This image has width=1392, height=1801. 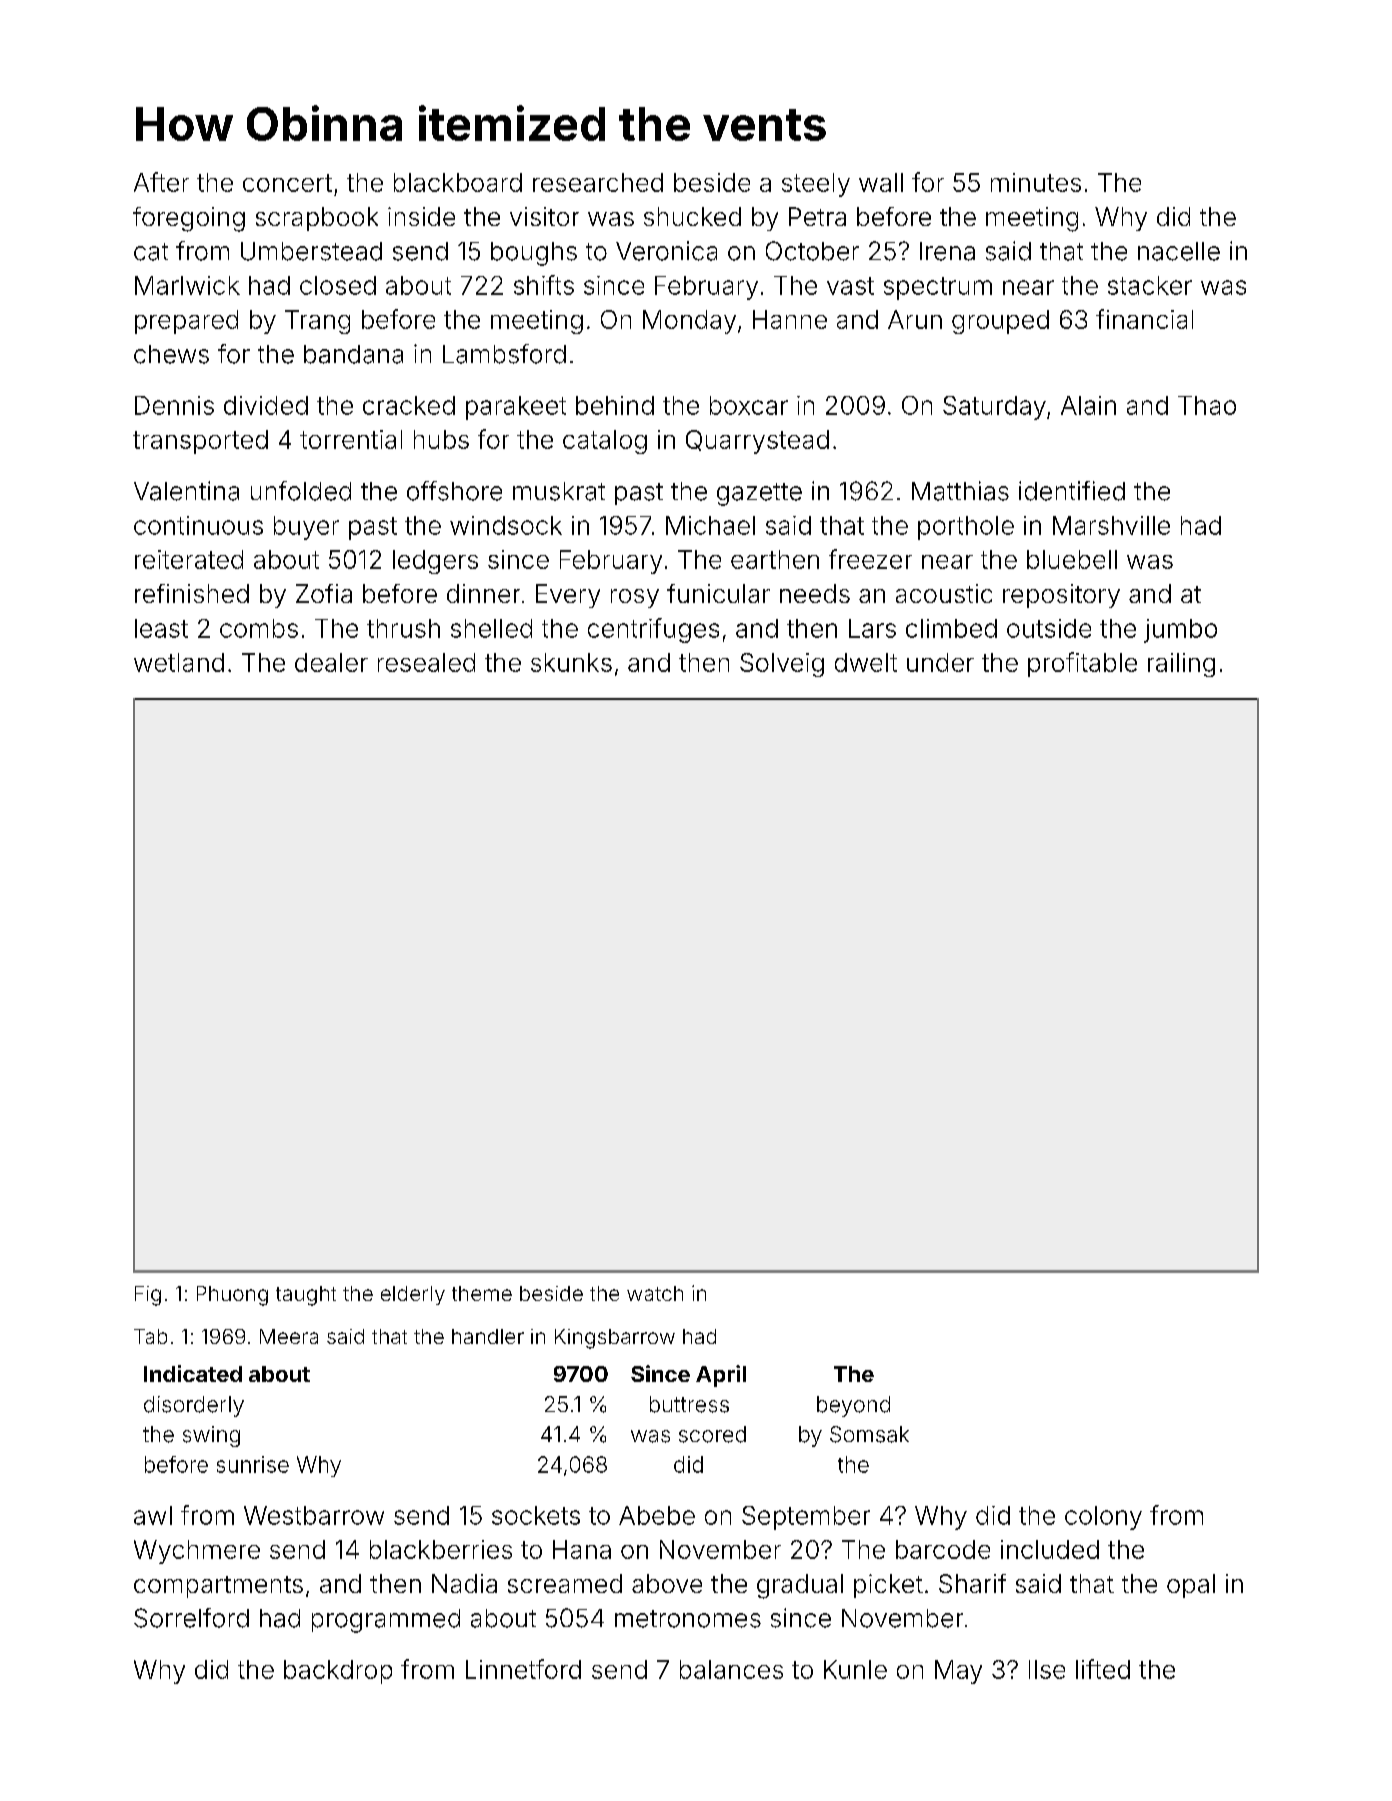 What do you see at coordinates (1181, 665) in the image?
I see `railing` at bounding box center [1181, 665].
